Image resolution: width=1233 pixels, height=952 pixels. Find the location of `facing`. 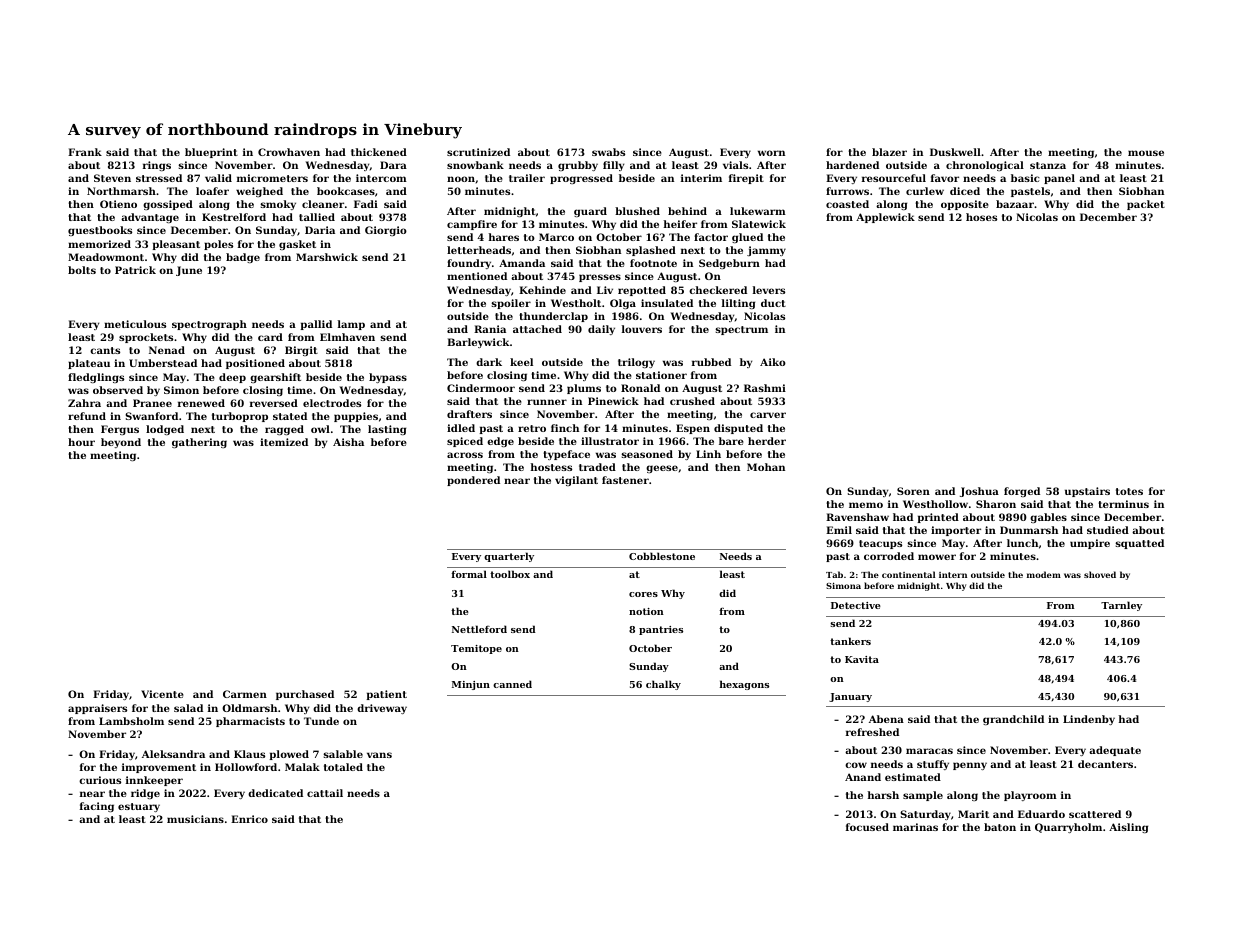

facing is located at coordinates (97, 807).
